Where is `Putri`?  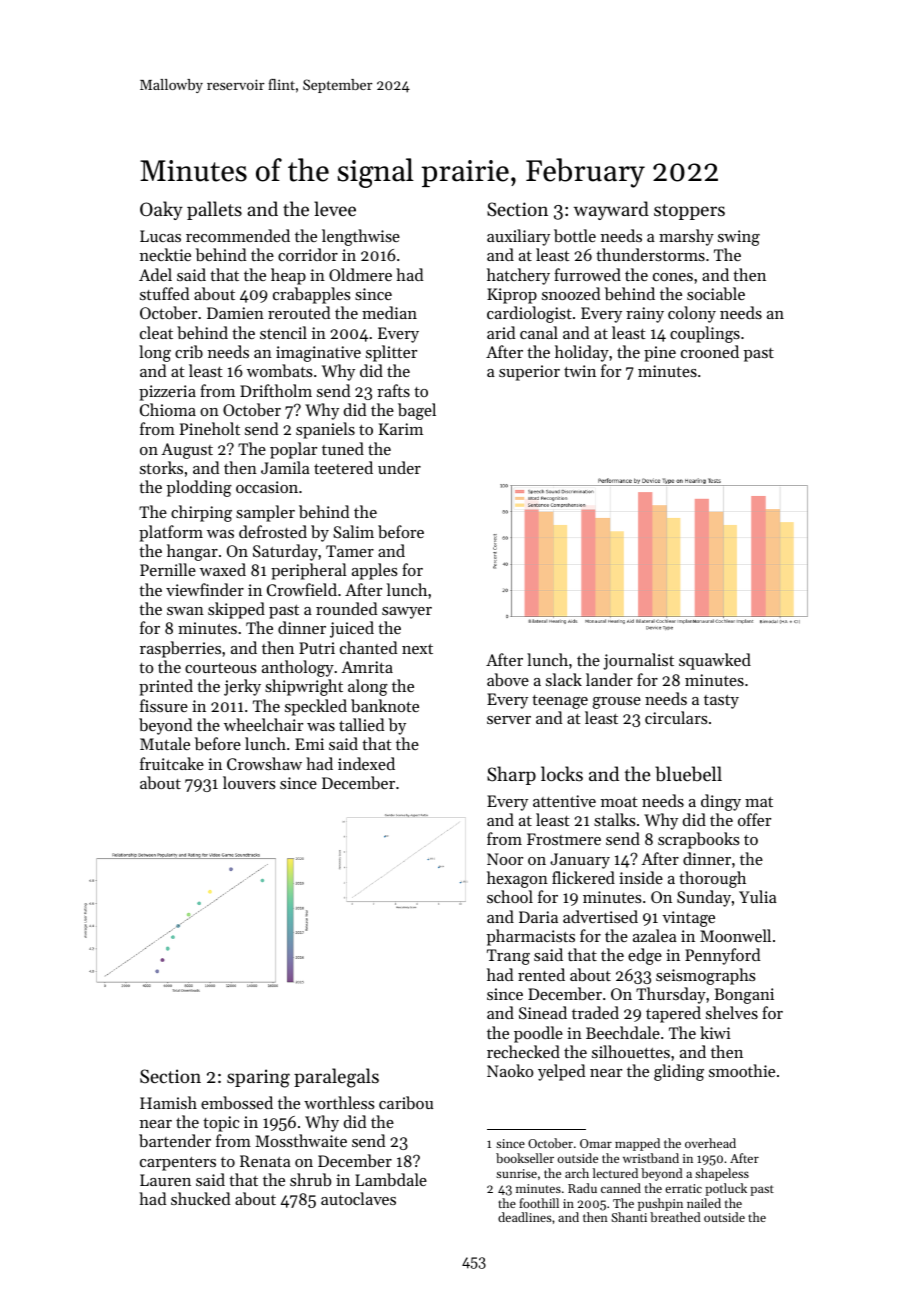 Putri is located at coordinates (317, 648).
